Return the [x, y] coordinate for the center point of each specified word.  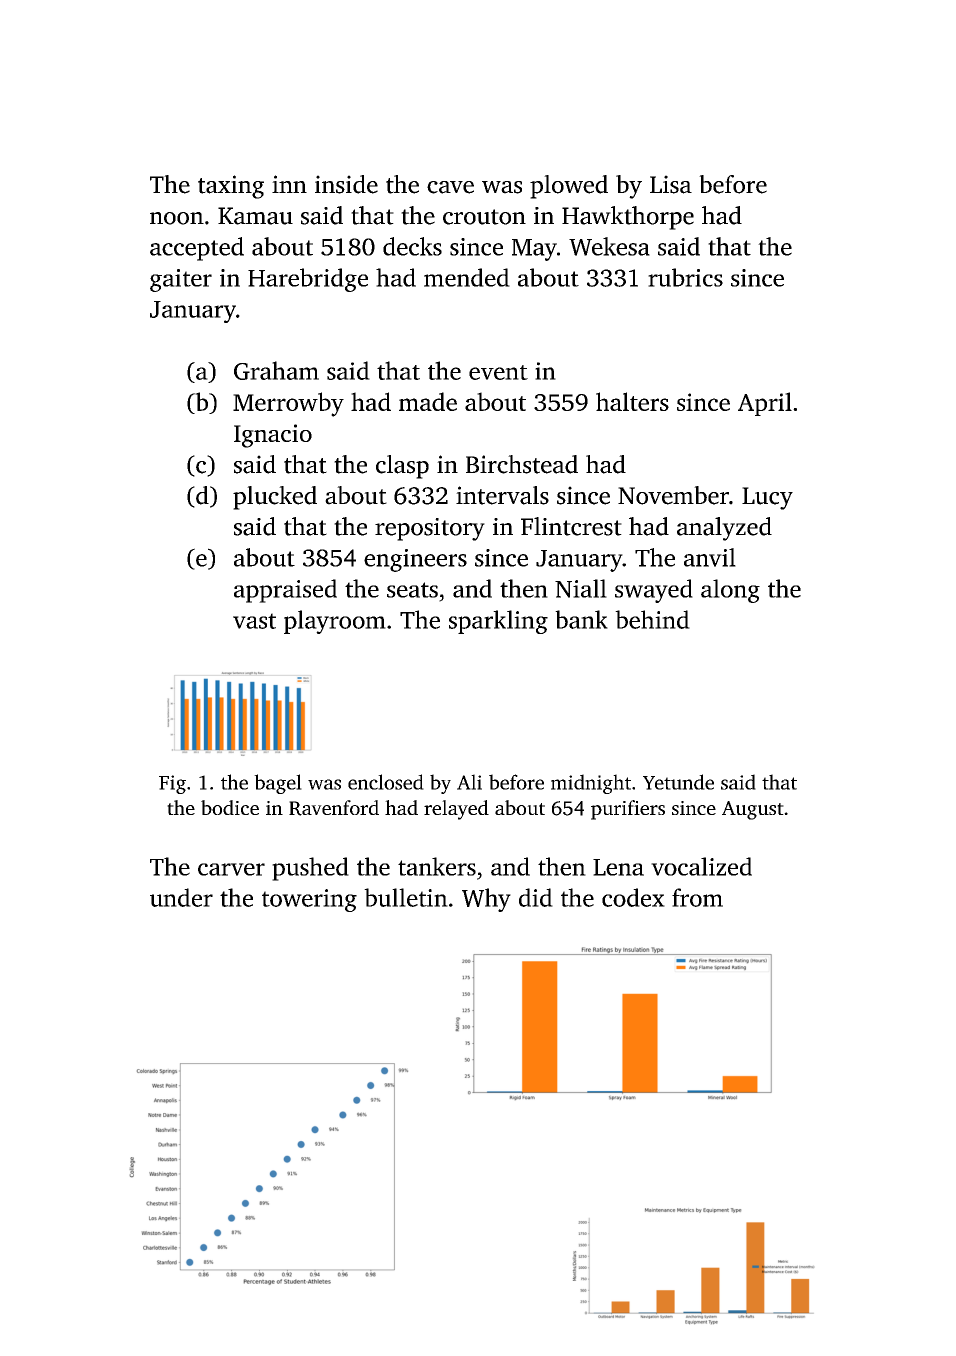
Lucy [767, 498]
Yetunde [678, 782]
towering [309, 900]
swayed [654, 591]
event [498, 372]
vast [254, 621]
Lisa [671, 184]
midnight [591, 784]
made [428, 401]
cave [450, 187]
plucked [275, 498]
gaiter [181, 280]
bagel [278, 784]
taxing [231, 187]
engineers [415, 560]
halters [632, 401]
